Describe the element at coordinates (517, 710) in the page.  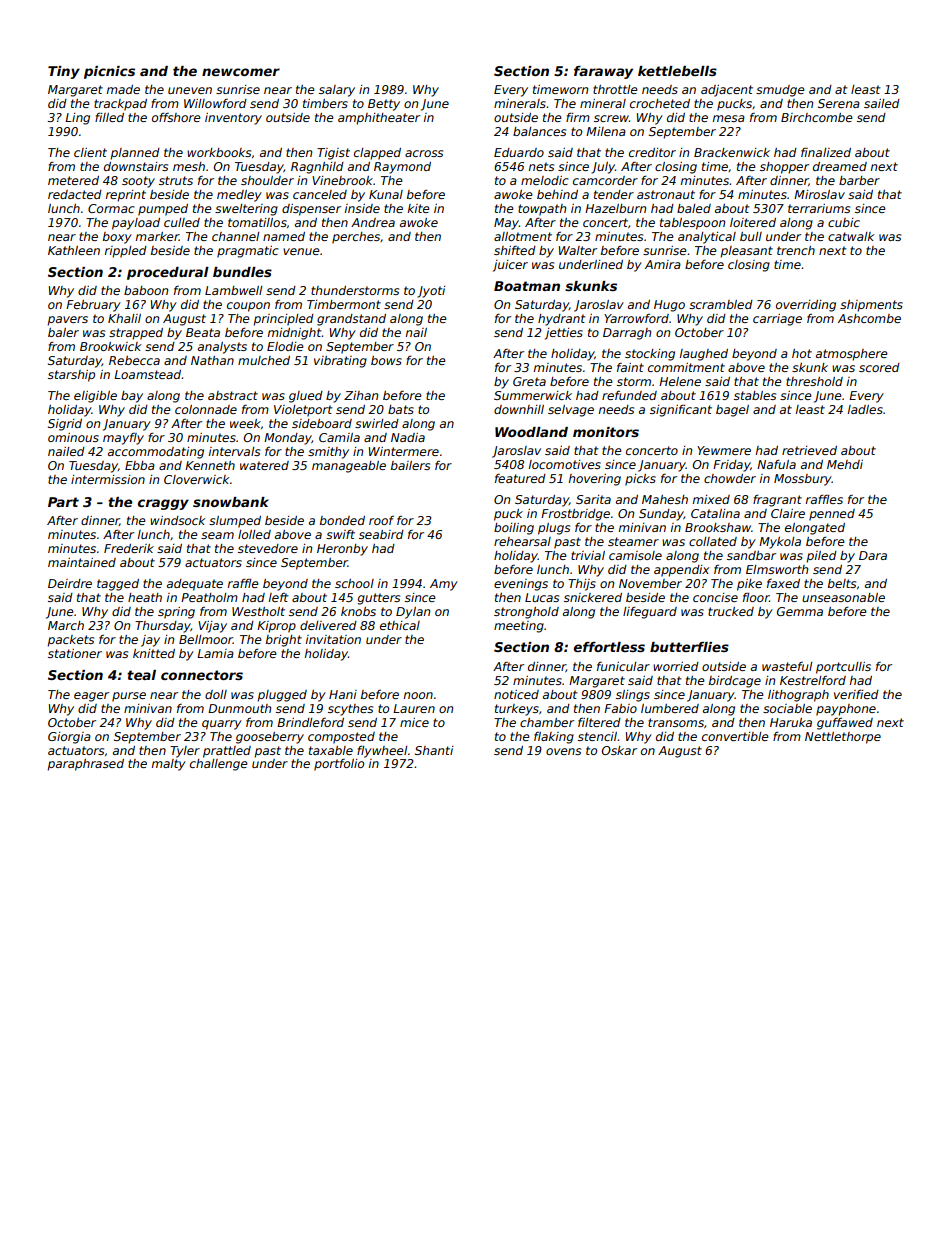
I see `turkeys` at that location.
